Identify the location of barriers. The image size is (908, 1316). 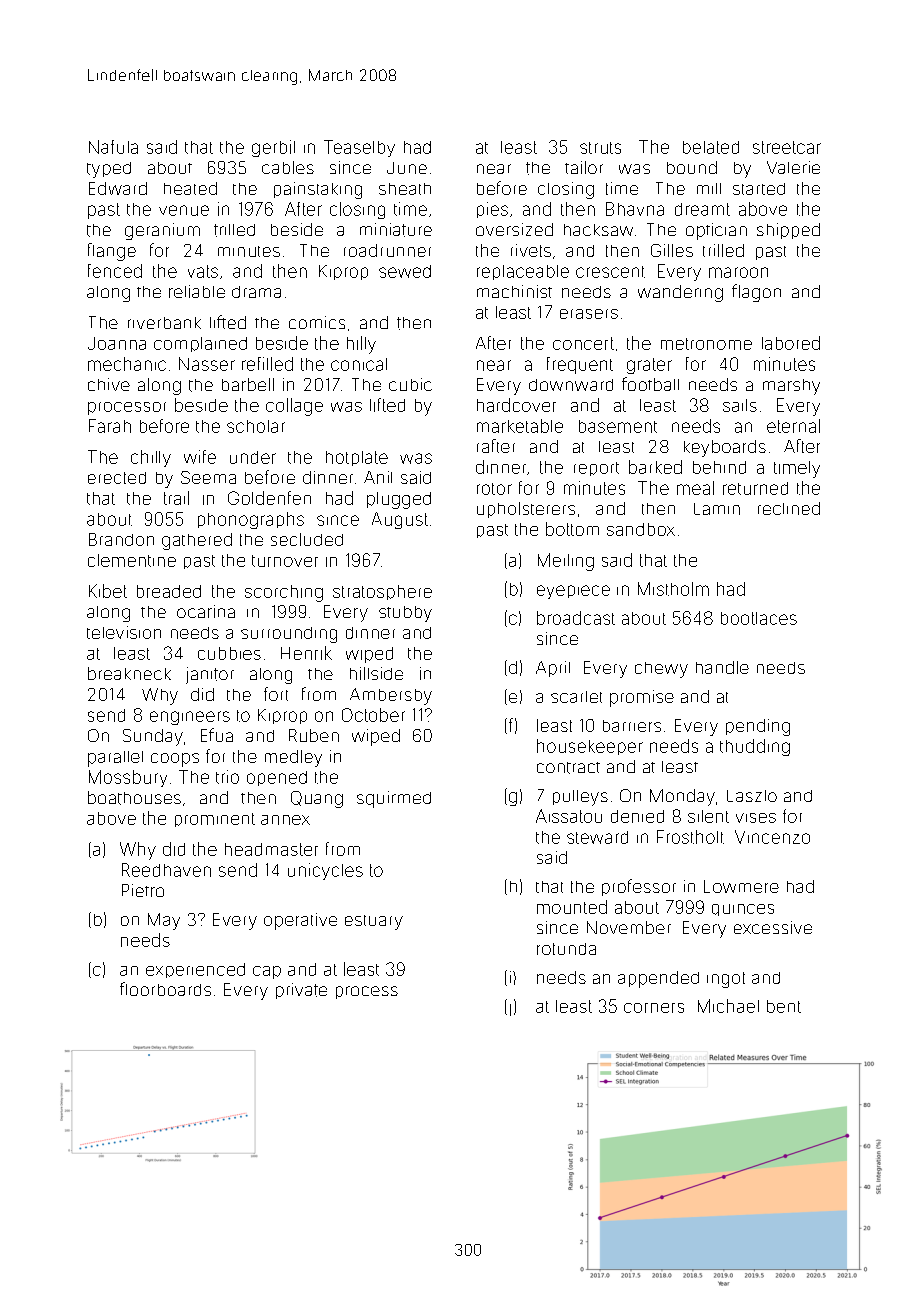
(632, 726).
